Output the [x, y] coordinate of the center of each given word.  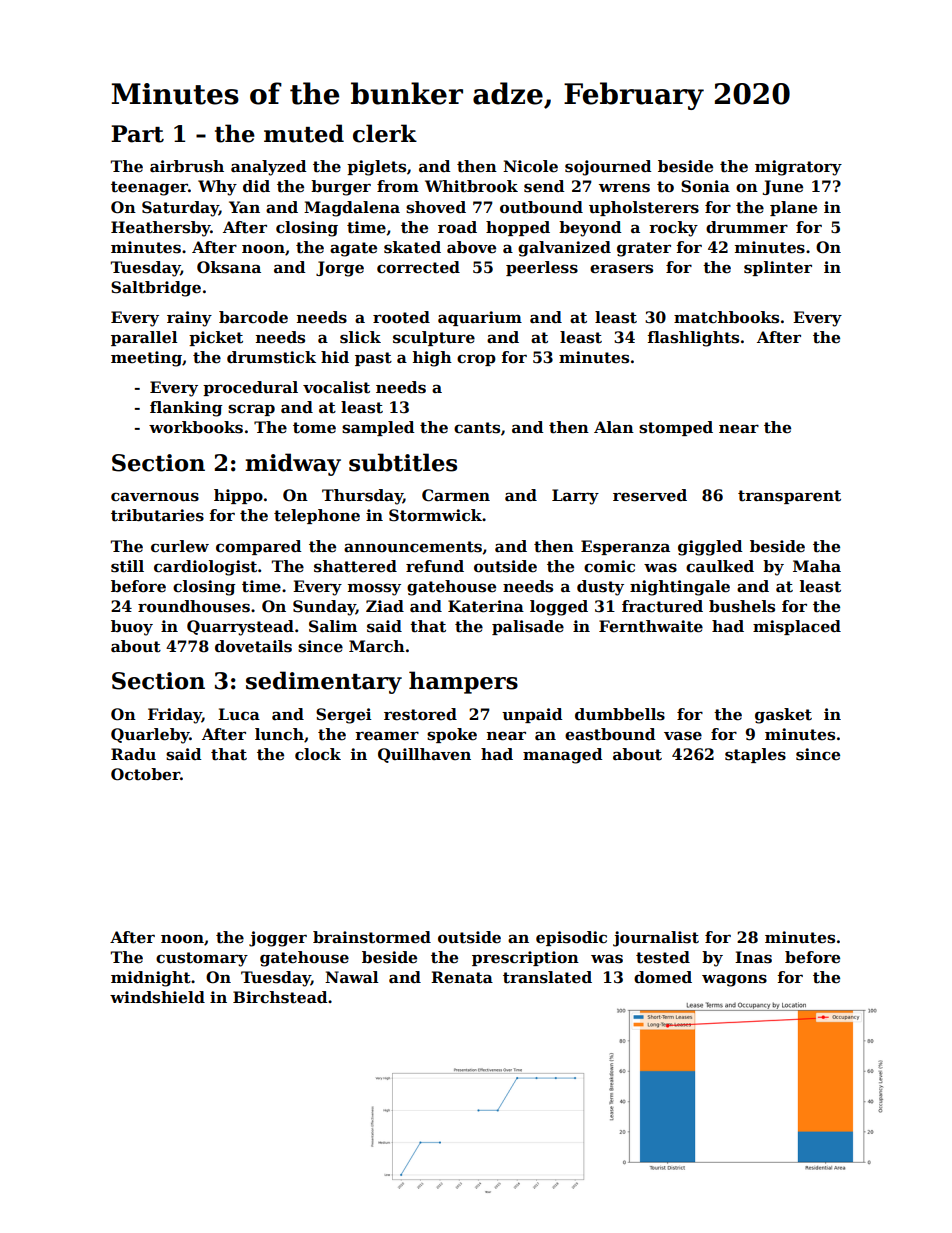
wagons [734, 980]
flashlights [693, 339]
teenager [149, 188]
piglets [376, 168]
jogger [278, 939]
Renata [462, 977]
